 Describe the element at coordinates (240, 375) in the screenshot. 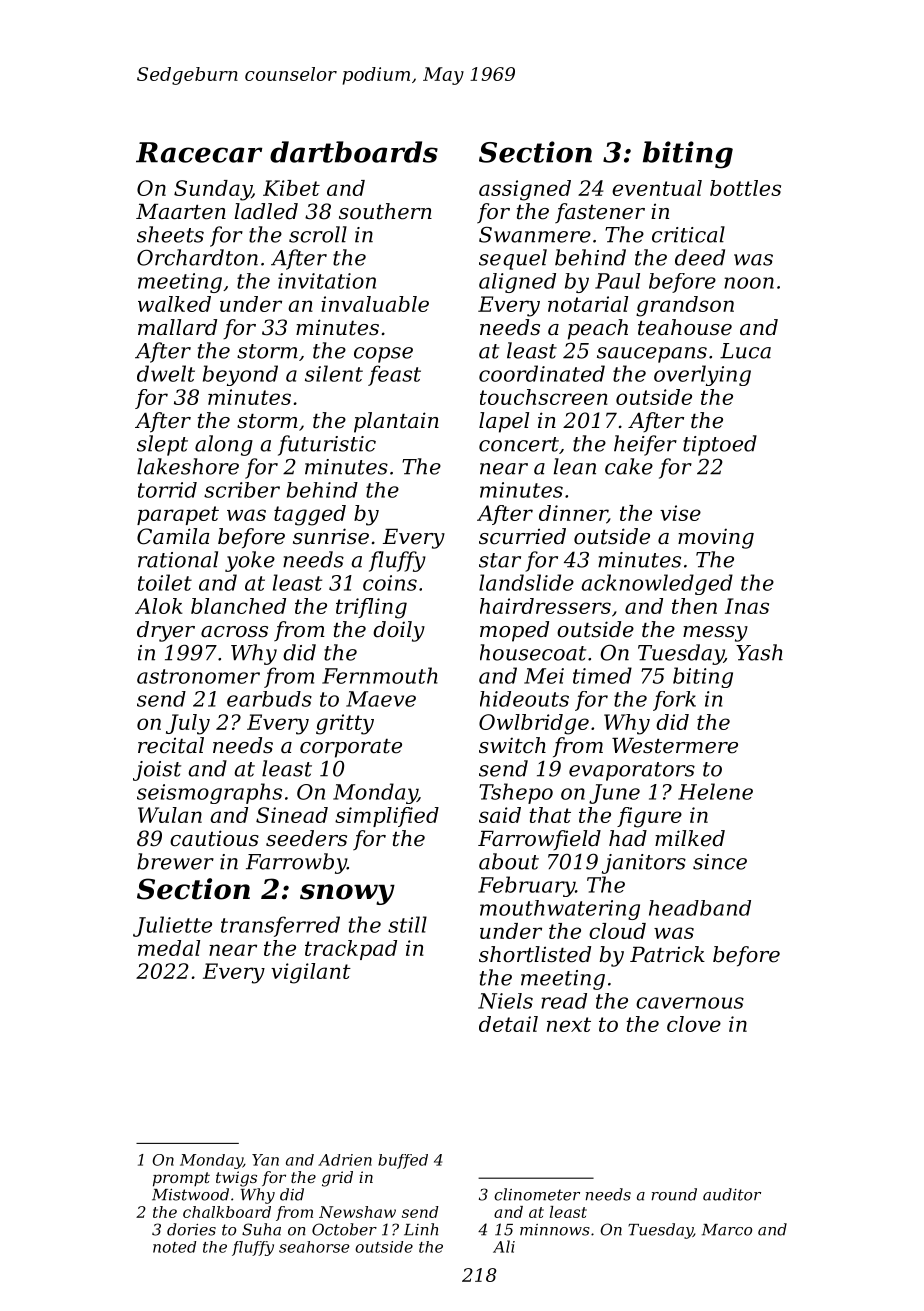

I see `beyond` at that location.
